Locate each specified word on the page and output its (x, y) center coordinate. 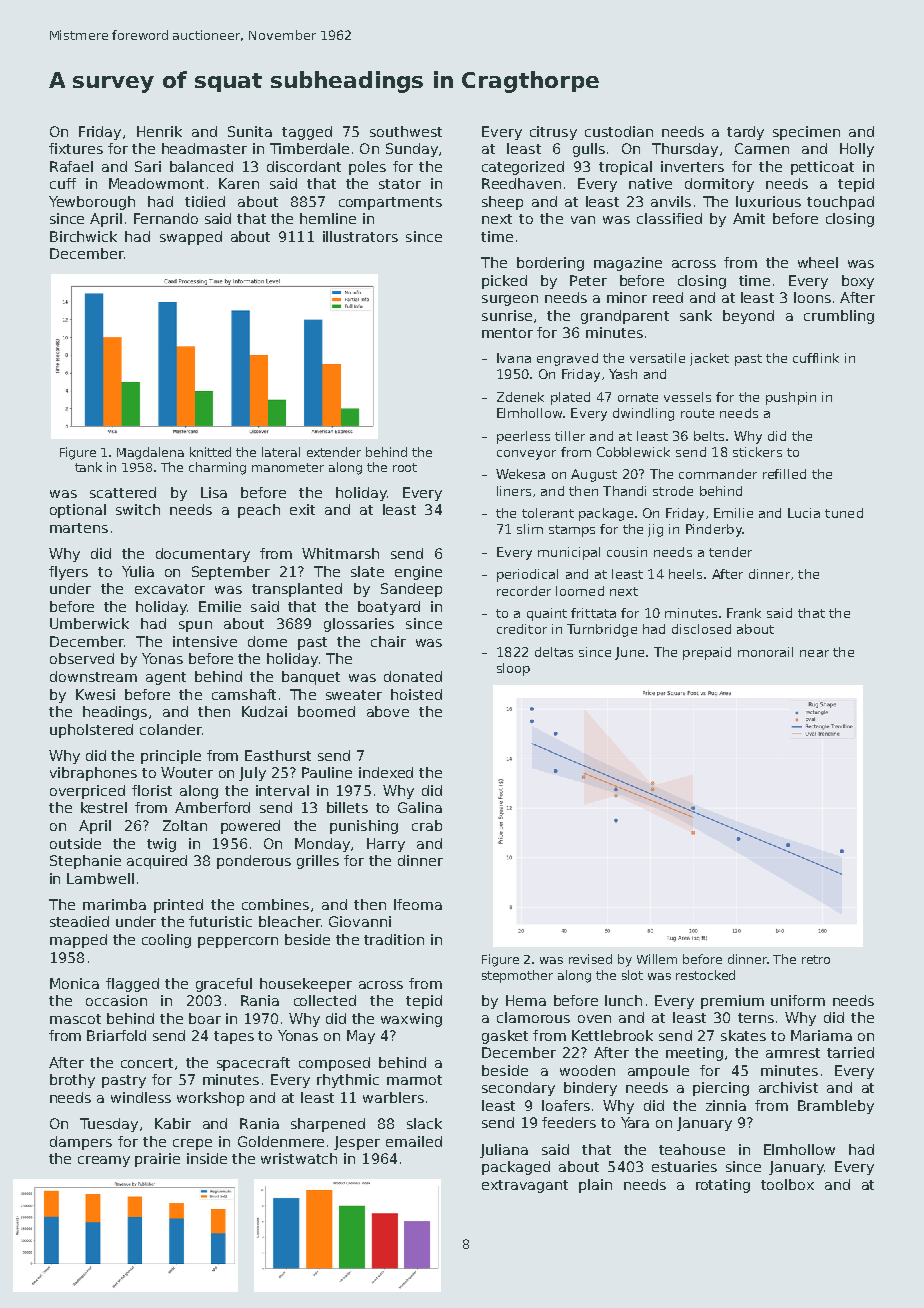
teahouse (692, 1149)
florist (152, 790)
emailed (414, 1141)
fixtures (76, 148)
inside (207, 1158)
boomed (326, 711)
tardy (745, 133)
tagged (307, 133)
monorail (765, 652)
